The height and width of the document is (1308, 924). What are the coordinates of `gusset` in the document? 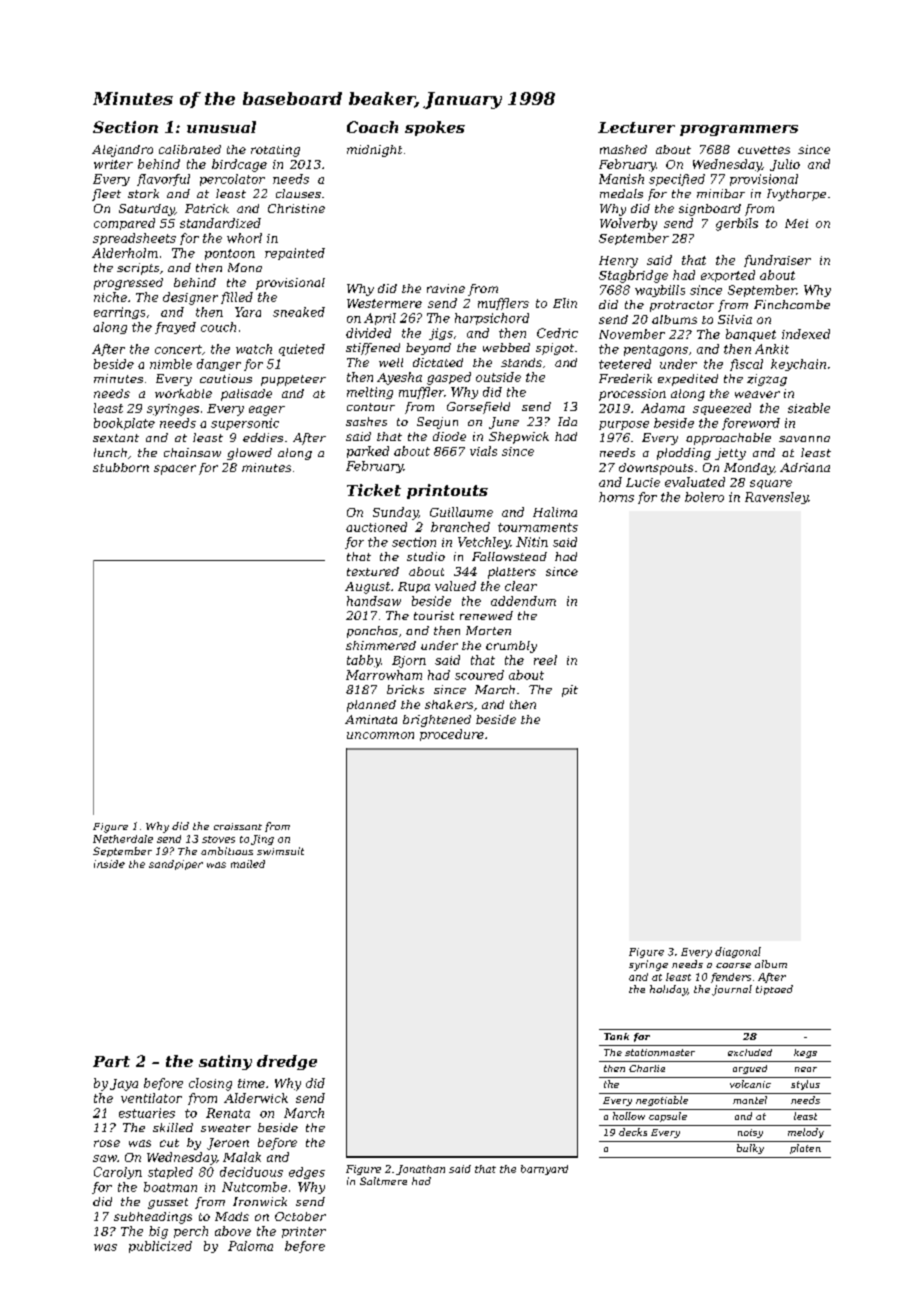 It's located at (168, 1203).
